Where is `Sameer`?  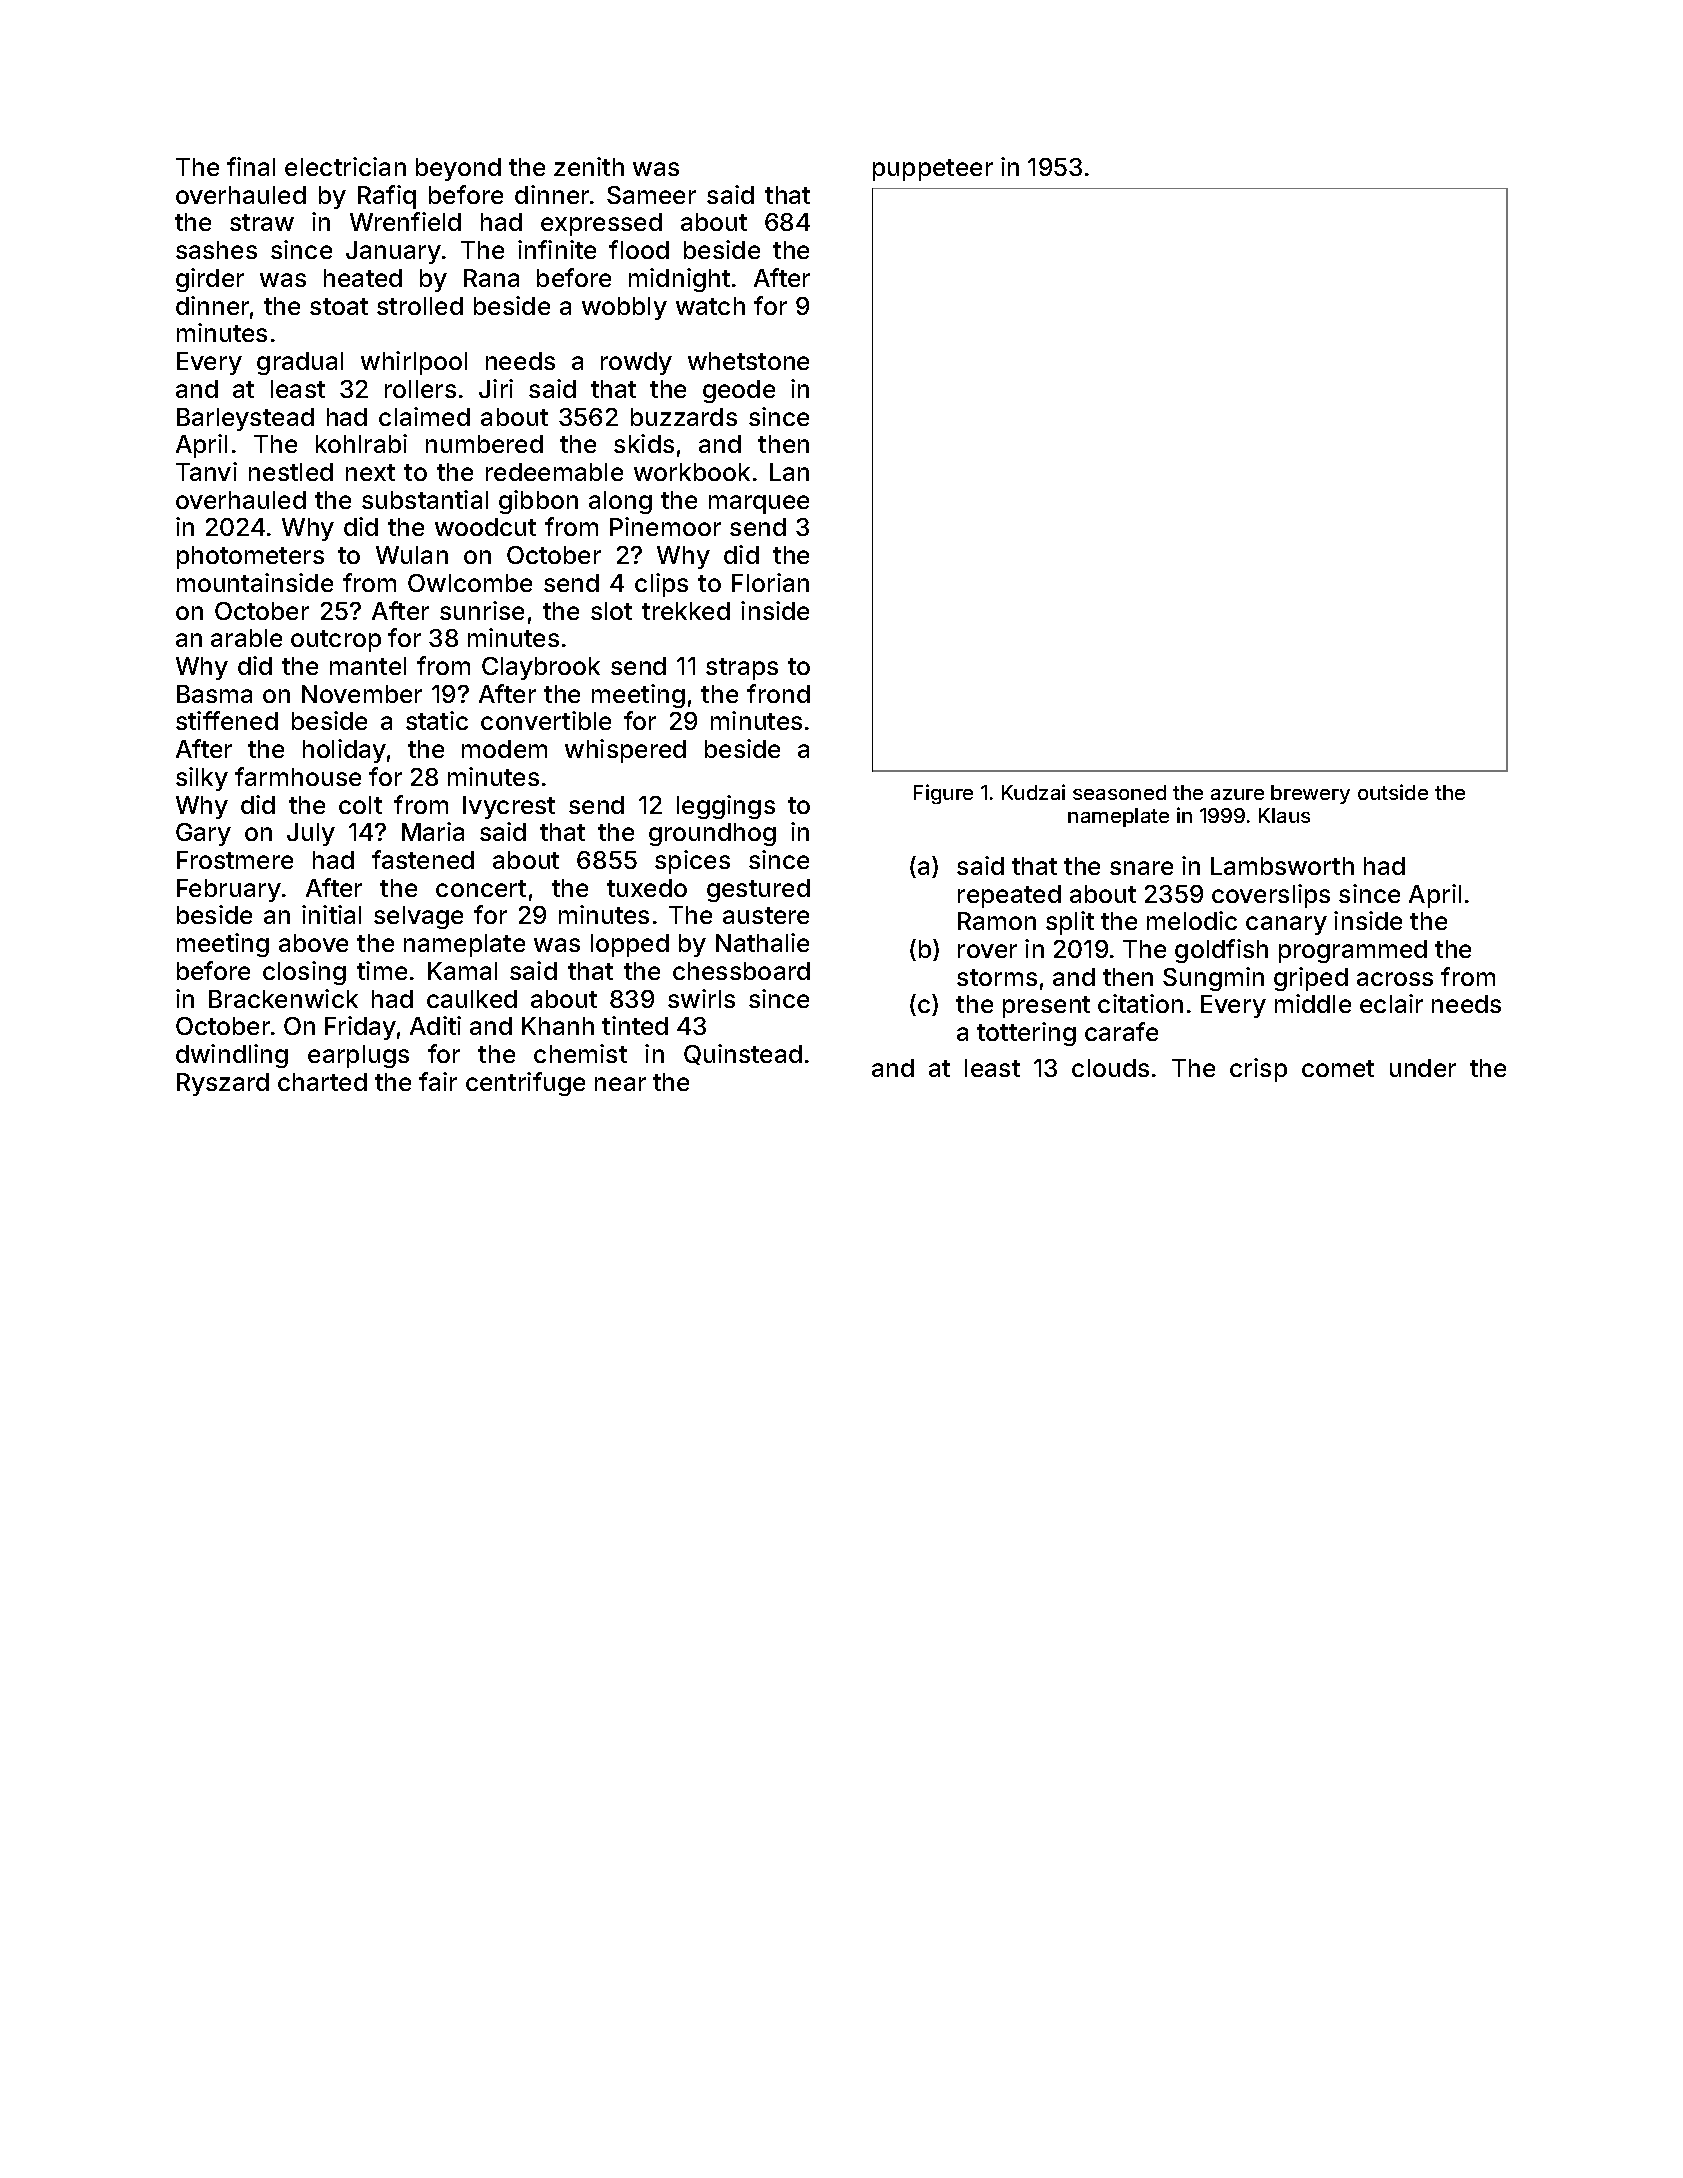 Sameer is located at coordinates (651, 195).
